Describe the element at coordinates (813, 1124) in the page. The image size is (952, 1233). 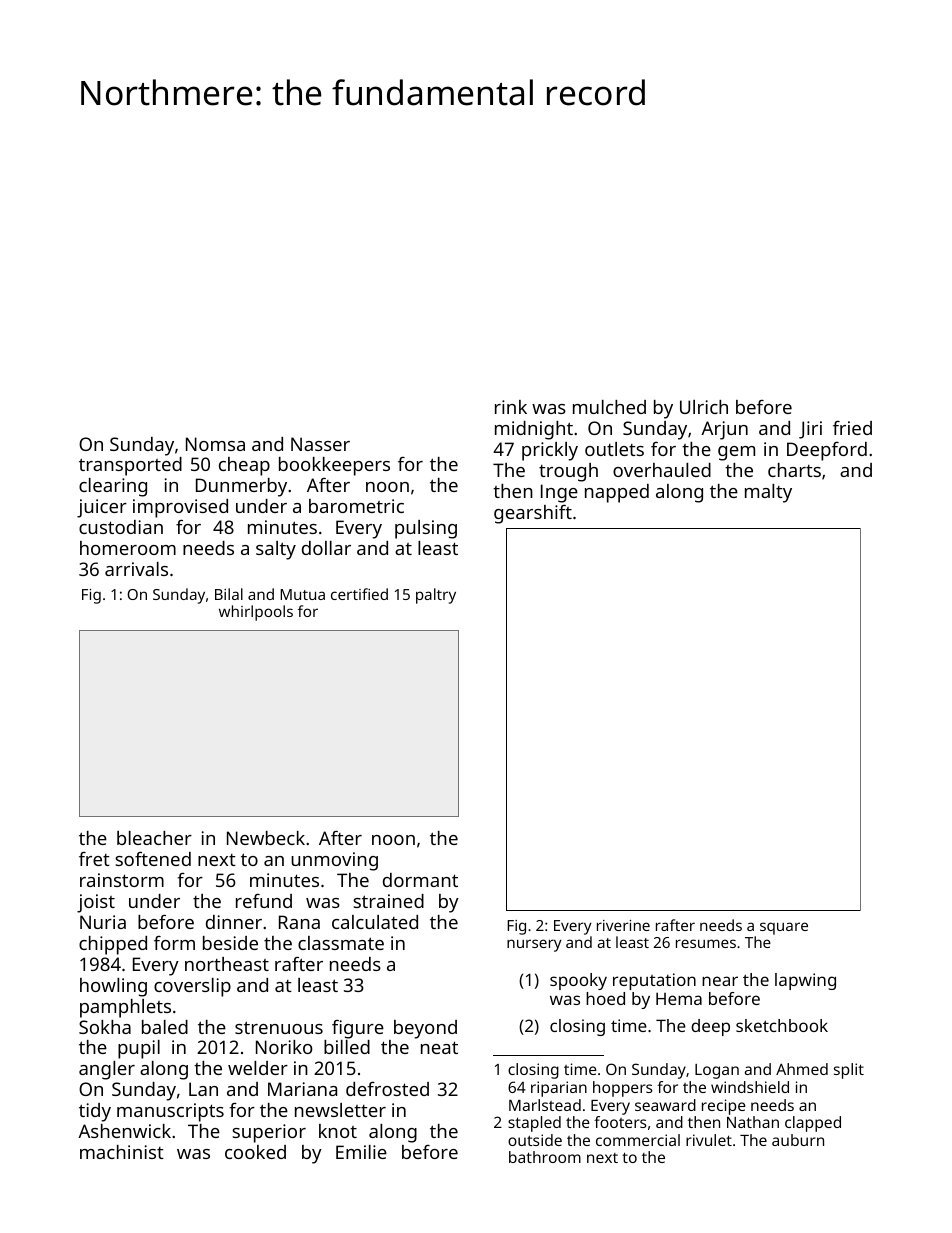
I see `clapped` at that location.
